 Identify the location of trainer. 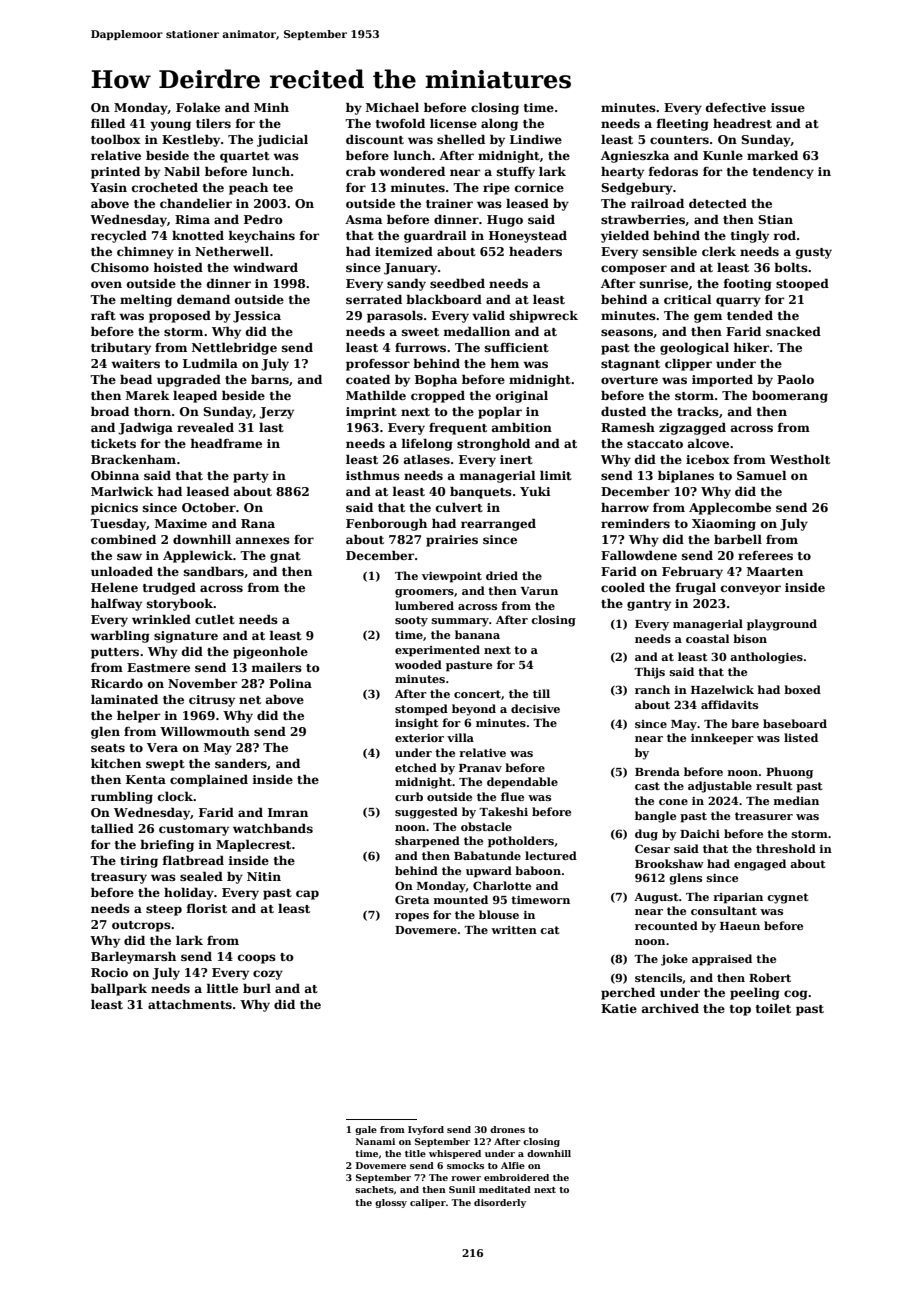
(449, 203).
